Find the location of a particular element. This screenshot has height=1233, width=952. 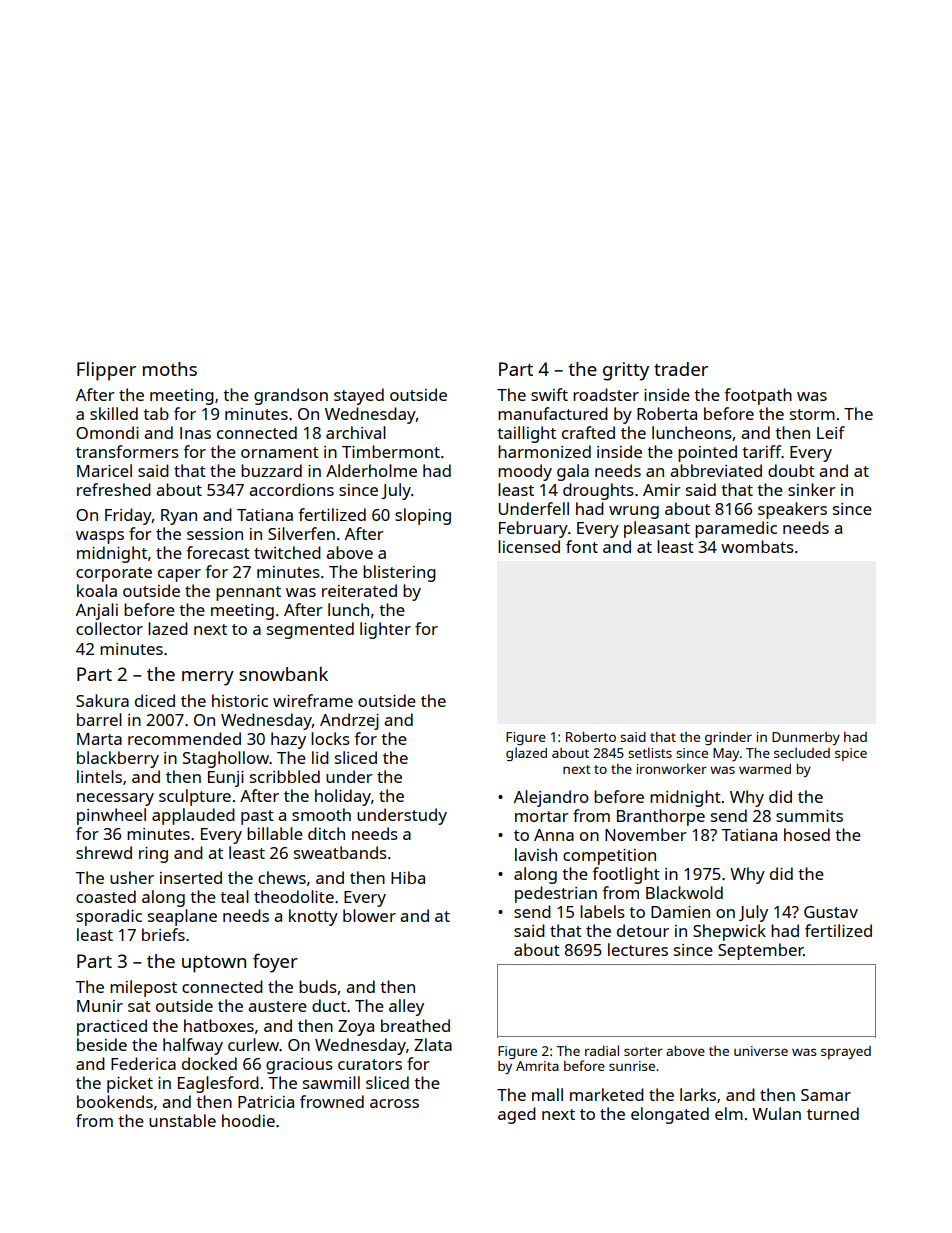

sporadic is located at coordinates (109, 917).
